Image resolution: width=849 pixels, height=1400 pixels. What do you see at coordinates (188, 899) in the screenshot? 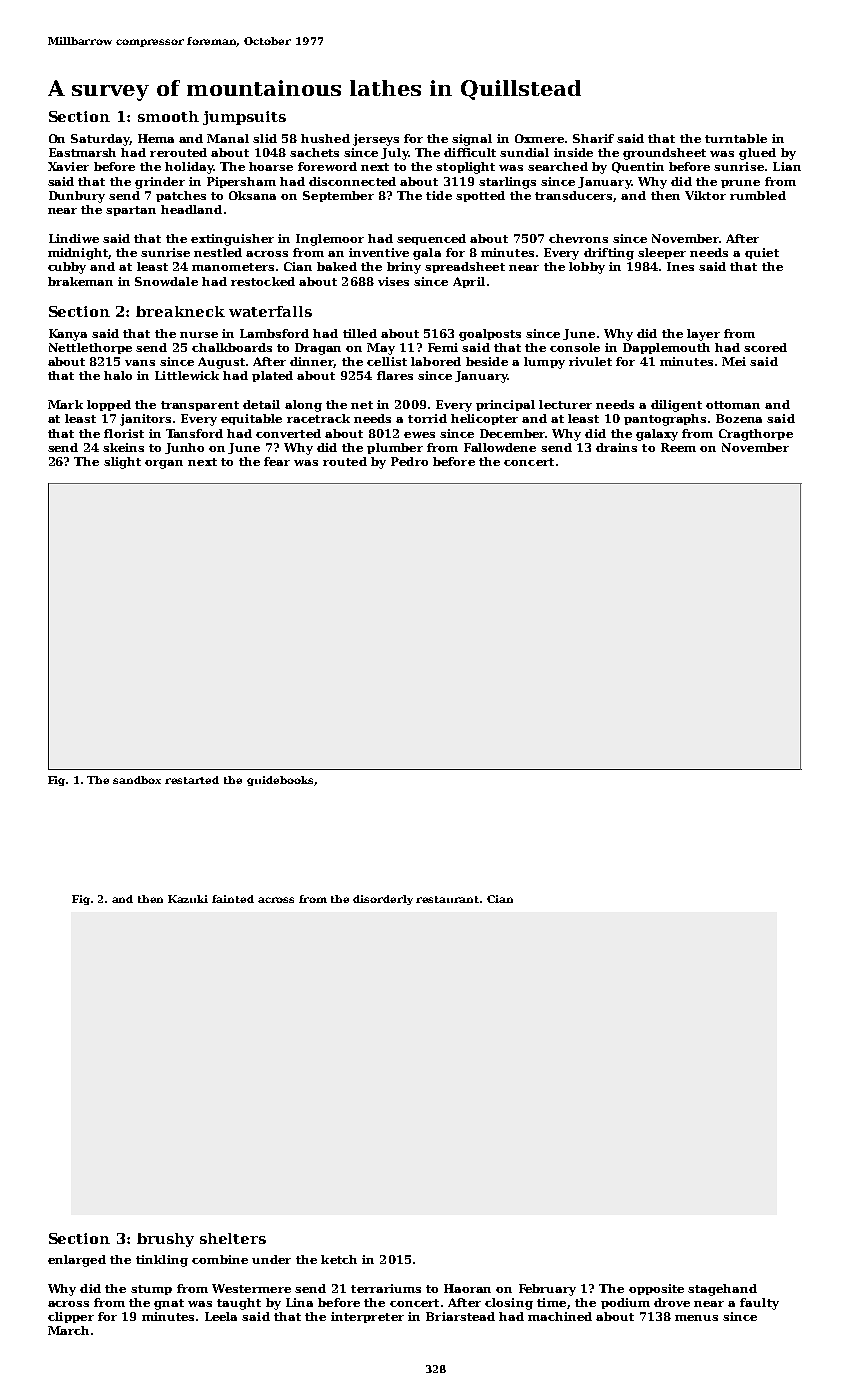
I see `Kazuki` at bounding box center [188, 899].
